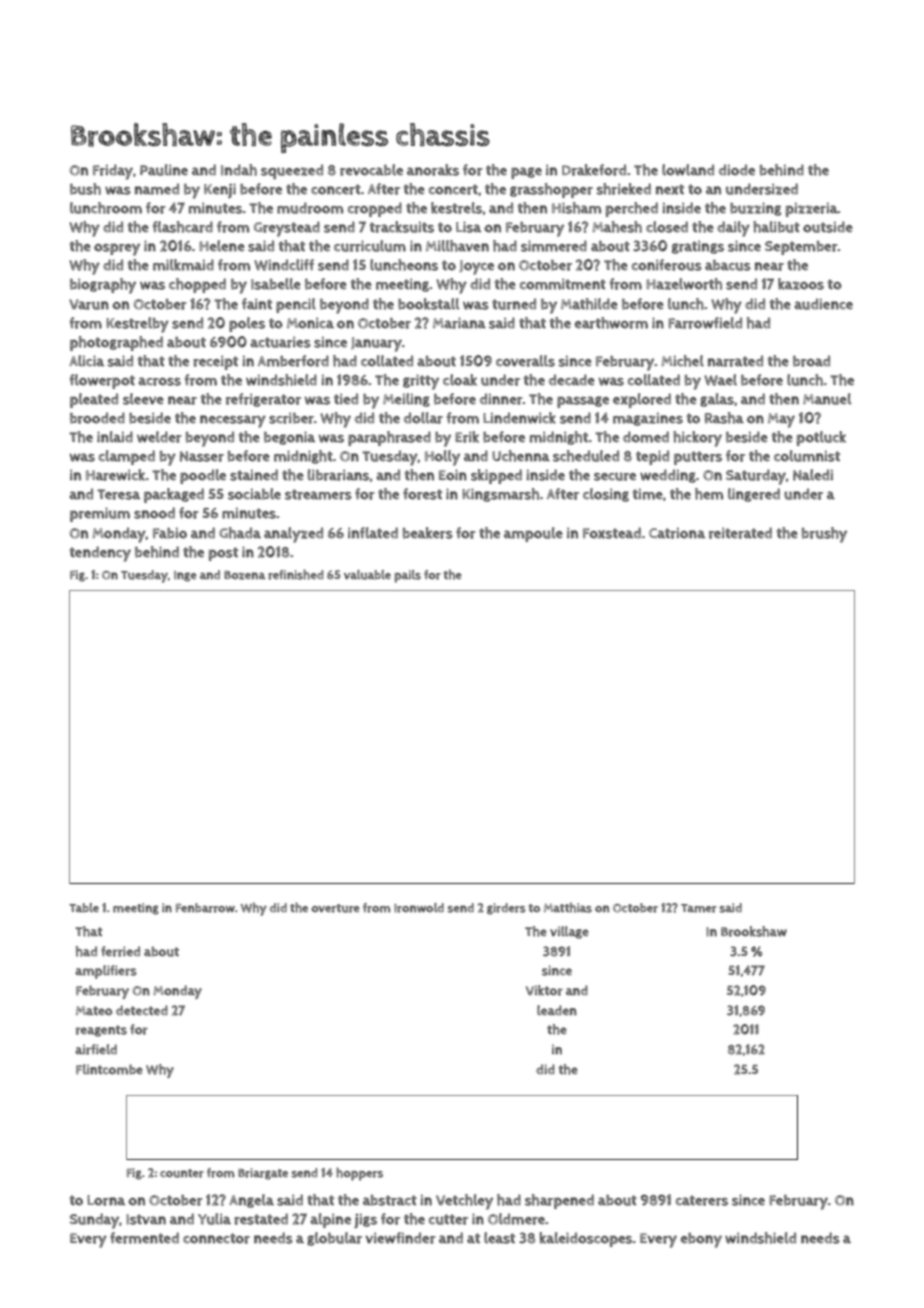 Image resolution: width=924 pixels, height=1308 pixels. I want to click on biography, so click(103, 286).
